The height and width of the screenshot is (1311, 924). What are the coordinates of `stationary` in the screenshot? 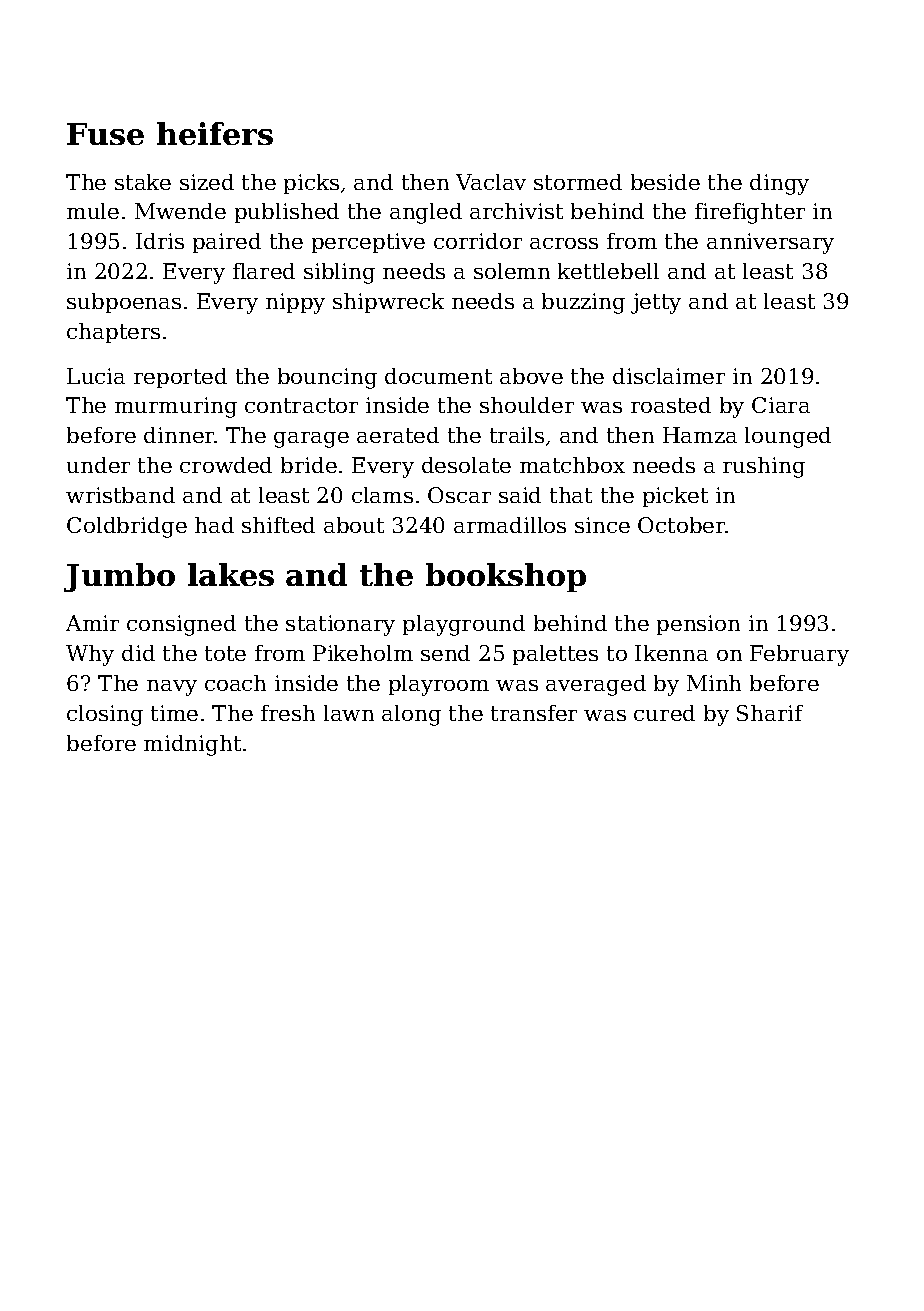 It's located at (340, 625).
